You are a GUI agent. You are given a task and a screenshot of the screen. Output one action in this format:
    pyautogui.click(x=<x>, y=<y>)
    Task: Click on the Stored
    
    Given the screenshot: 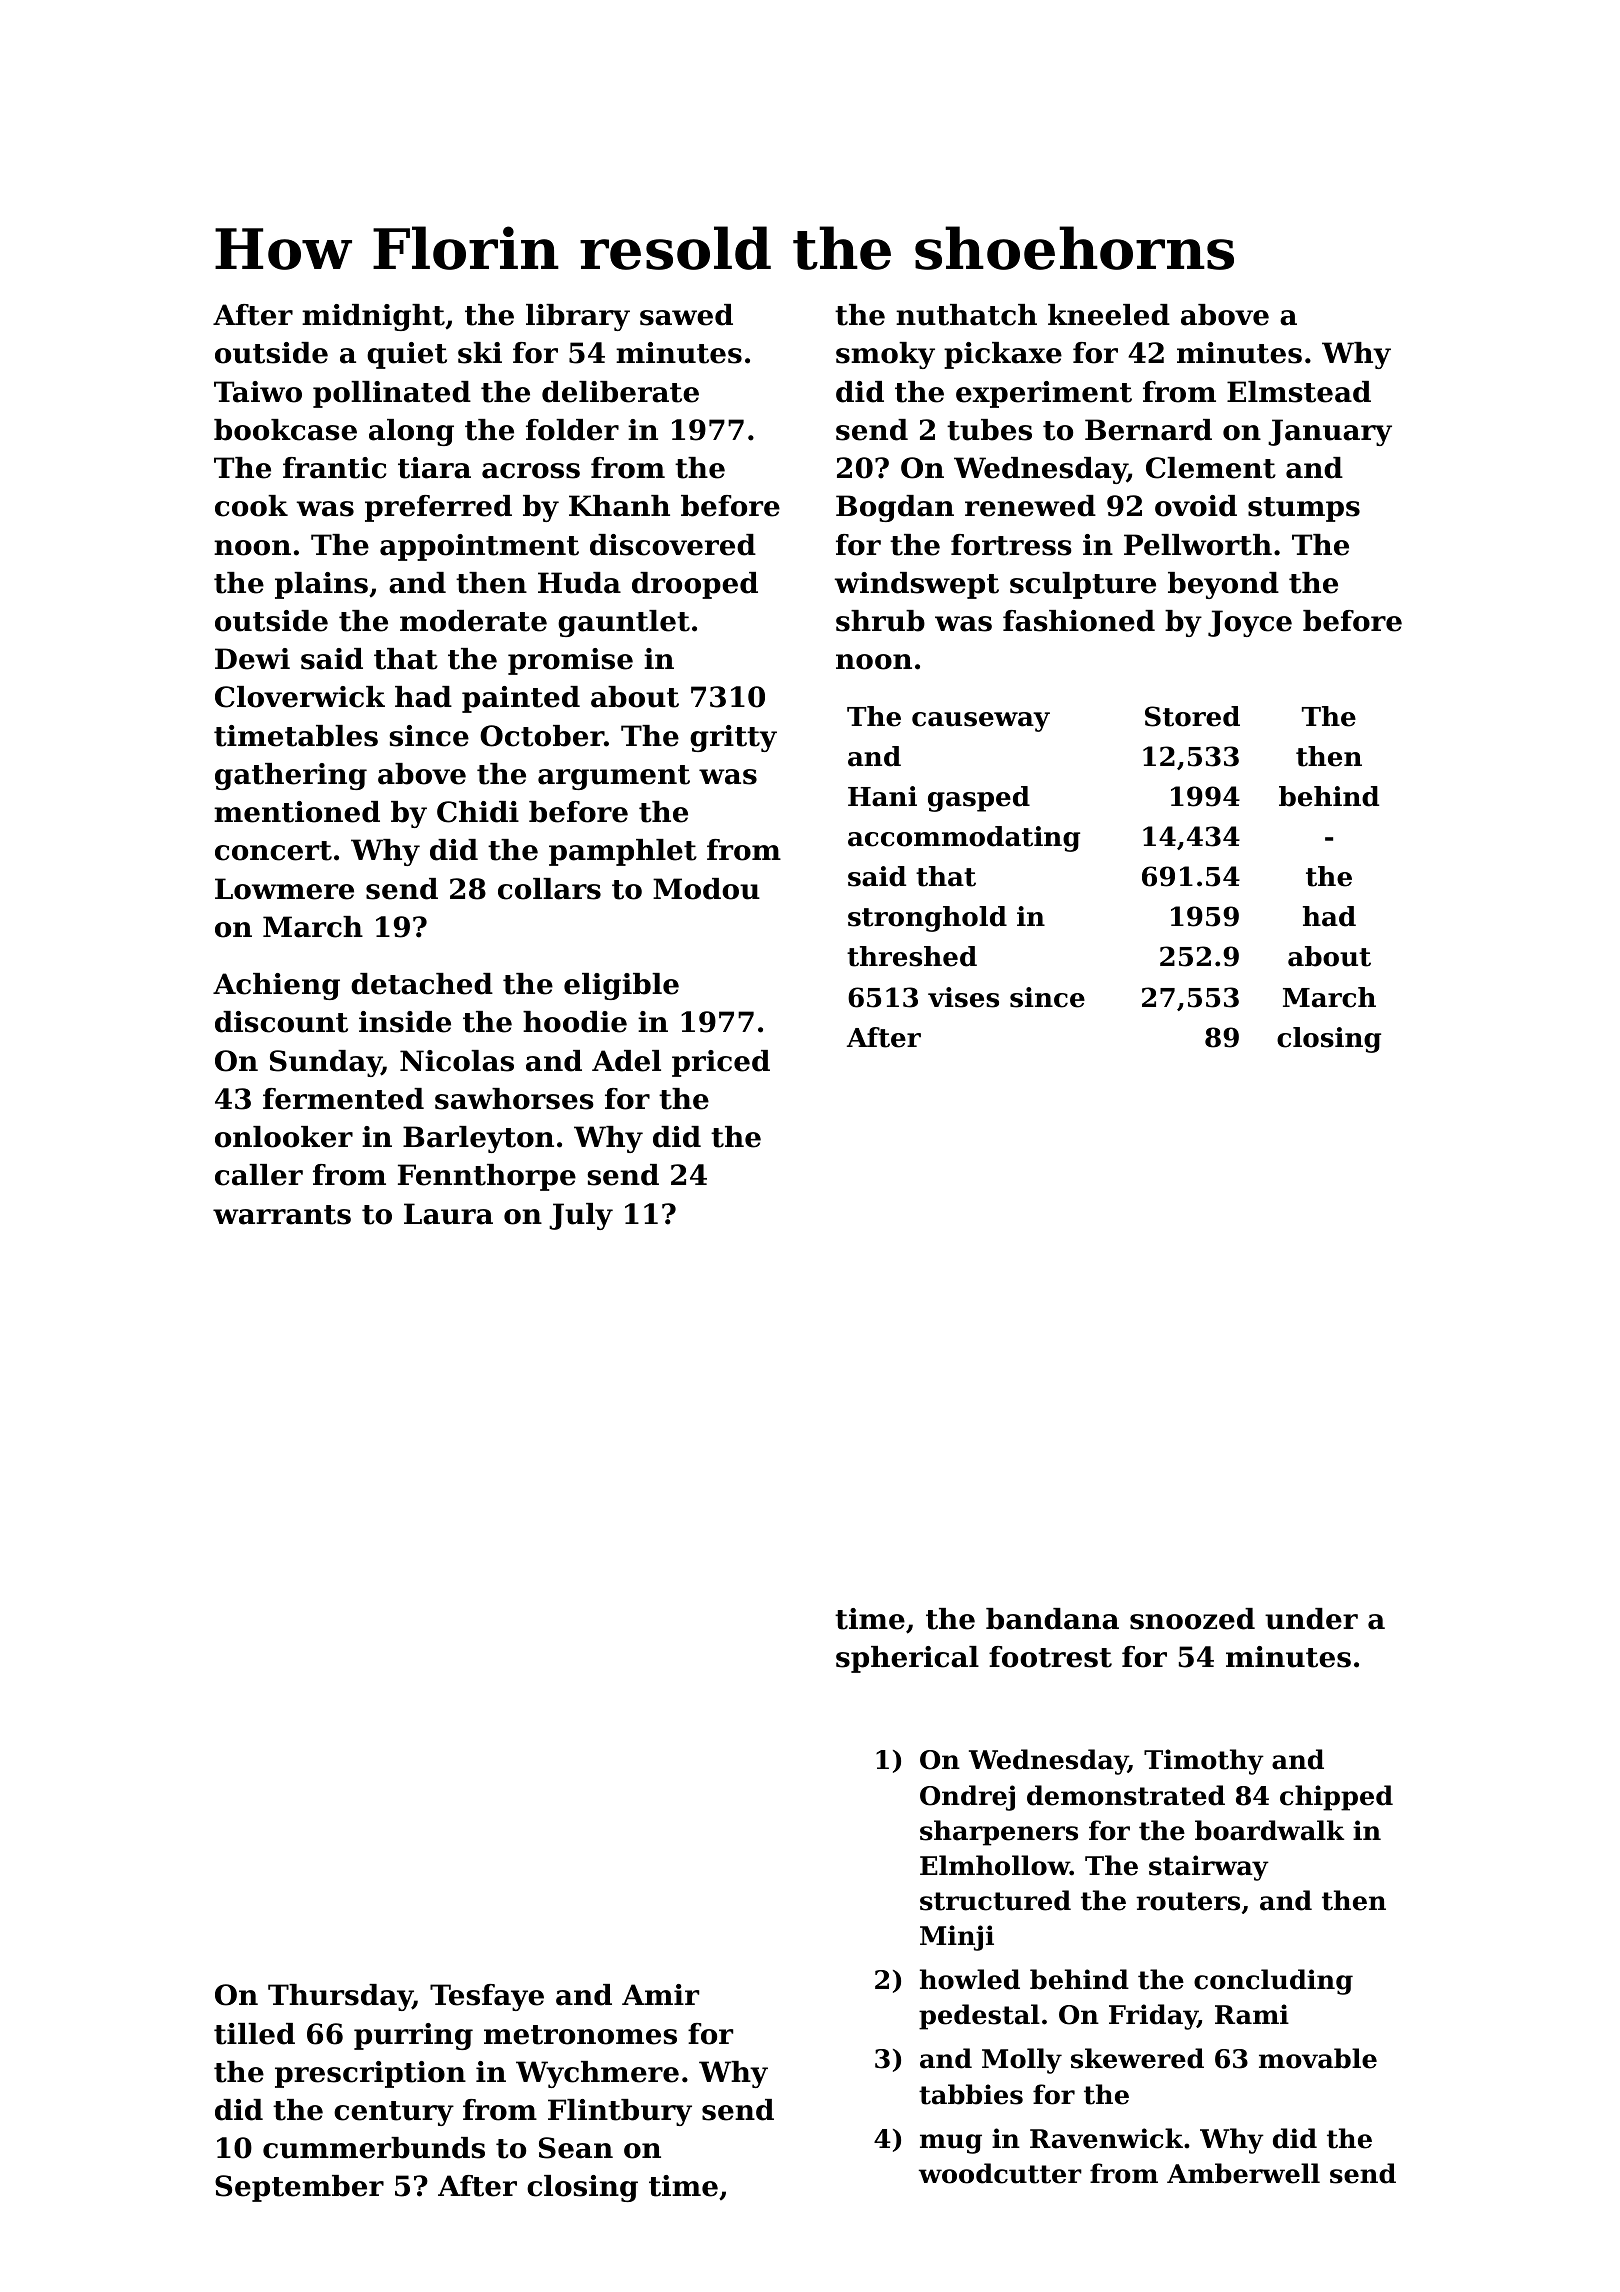 What is the action you would take?
    pyautogui.click(x=1192, y=716)
